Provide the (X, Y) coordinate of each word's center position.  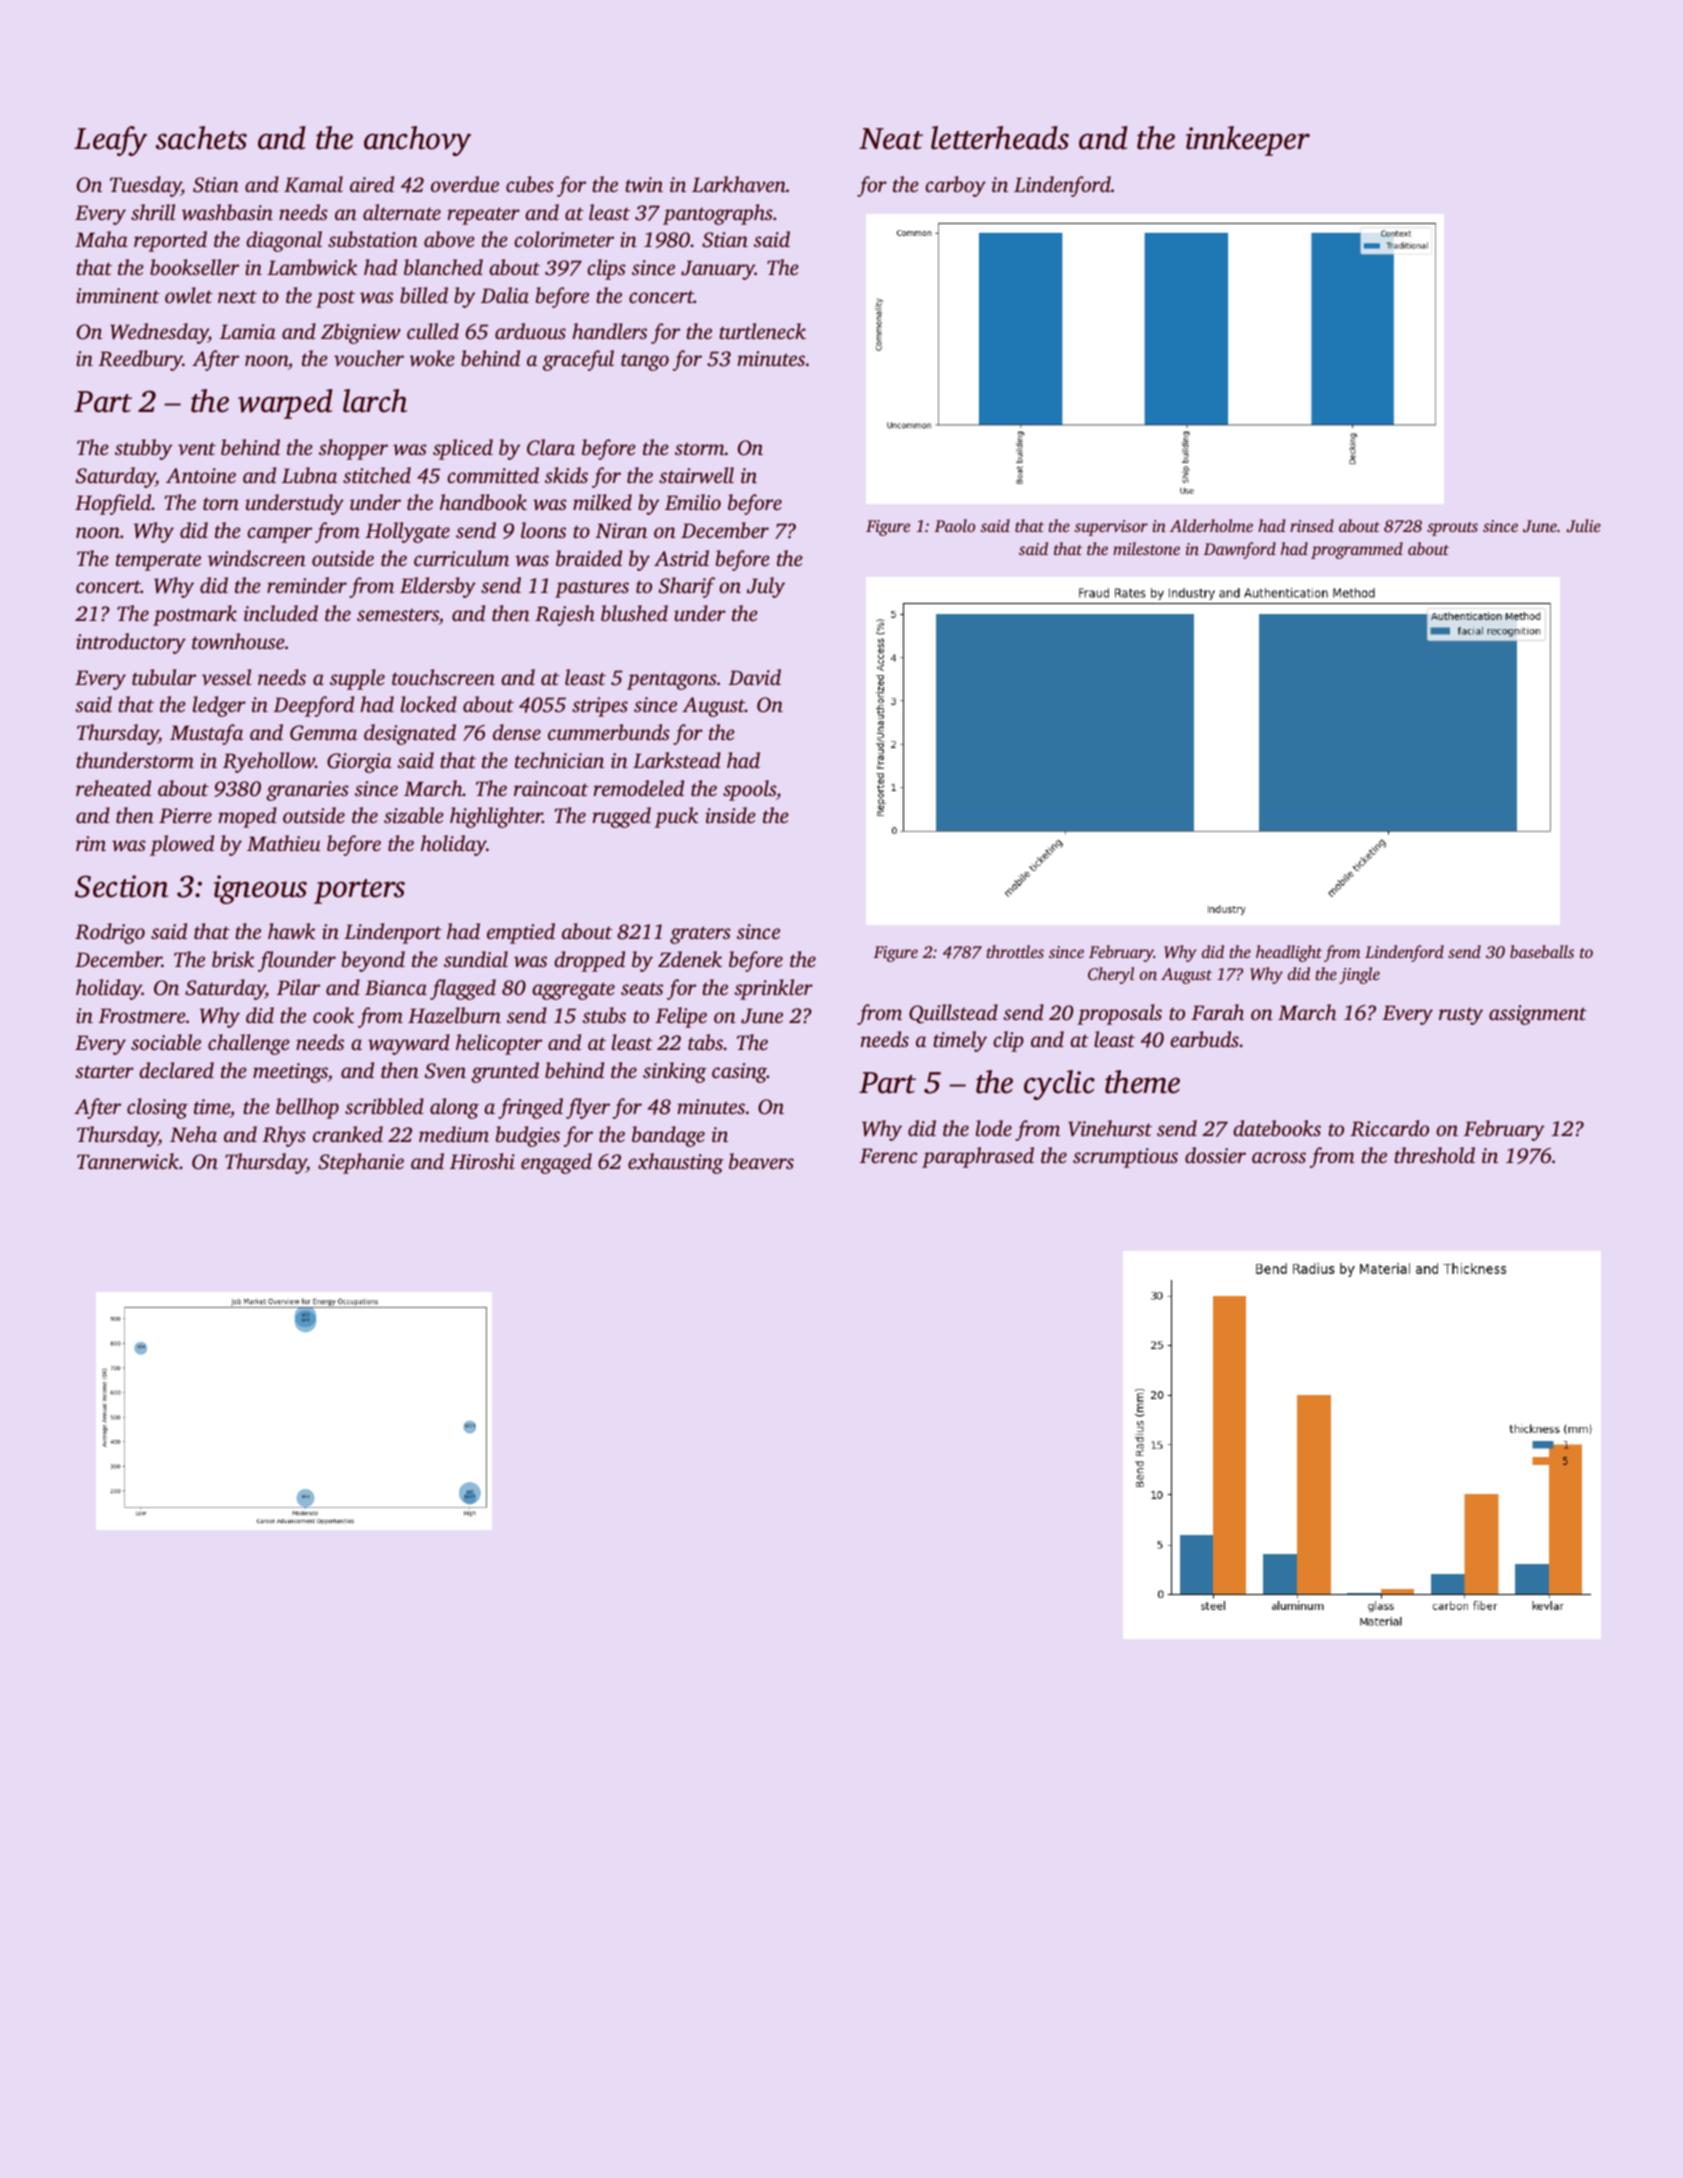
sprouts (1452, 529)
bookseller (194, 267)
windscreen (257, 558)
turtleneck (762, 331)
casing (739, 1073)
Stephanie (361, 1163)
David (754, 677)
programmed (1357, 550)
